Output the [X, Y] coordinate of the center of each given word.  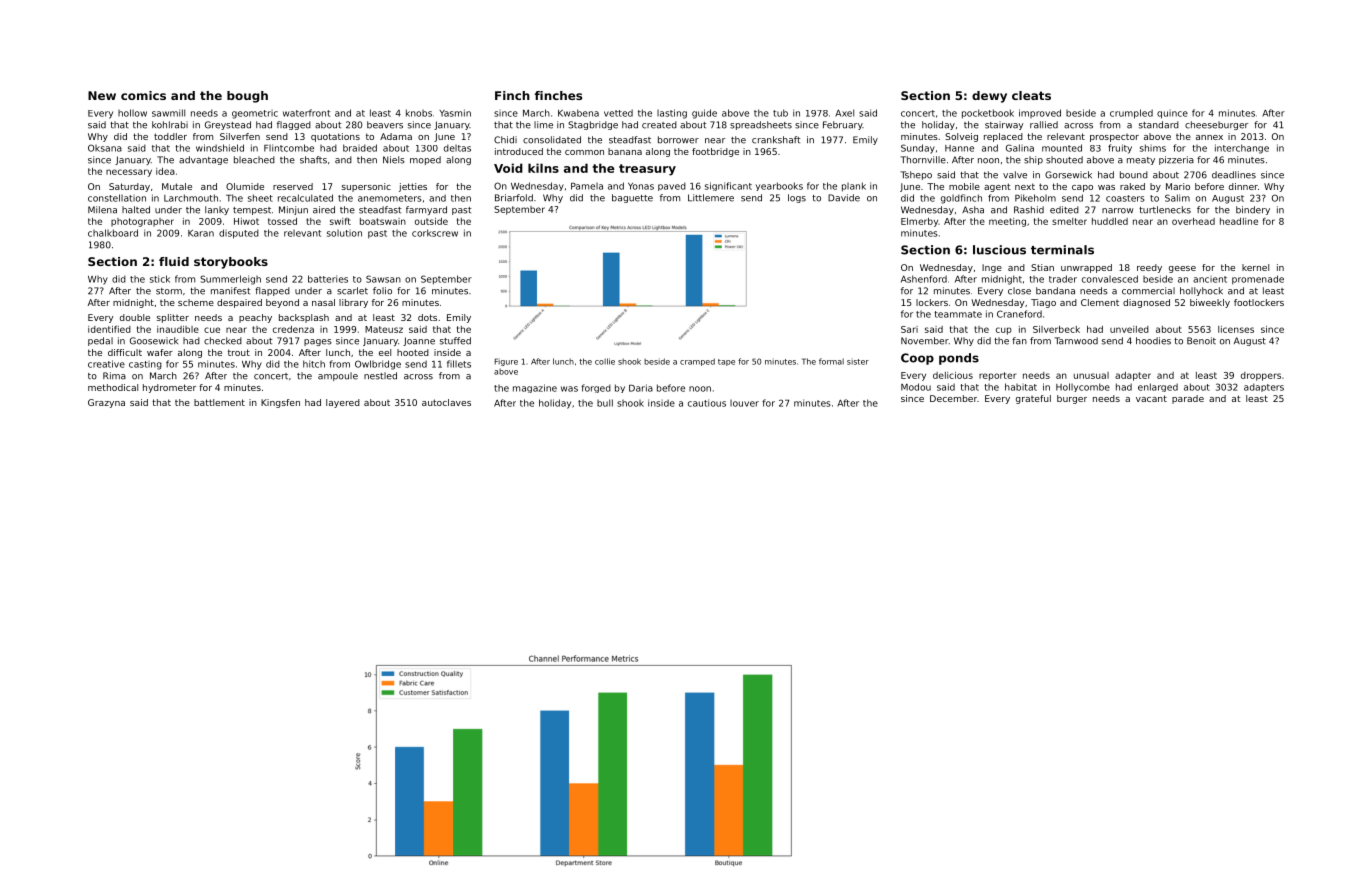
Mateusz [384, 329]
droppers [1261, 376]
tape [726, 362]
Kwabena [578, 113]
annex [1209, 137]
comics [143, 95]
